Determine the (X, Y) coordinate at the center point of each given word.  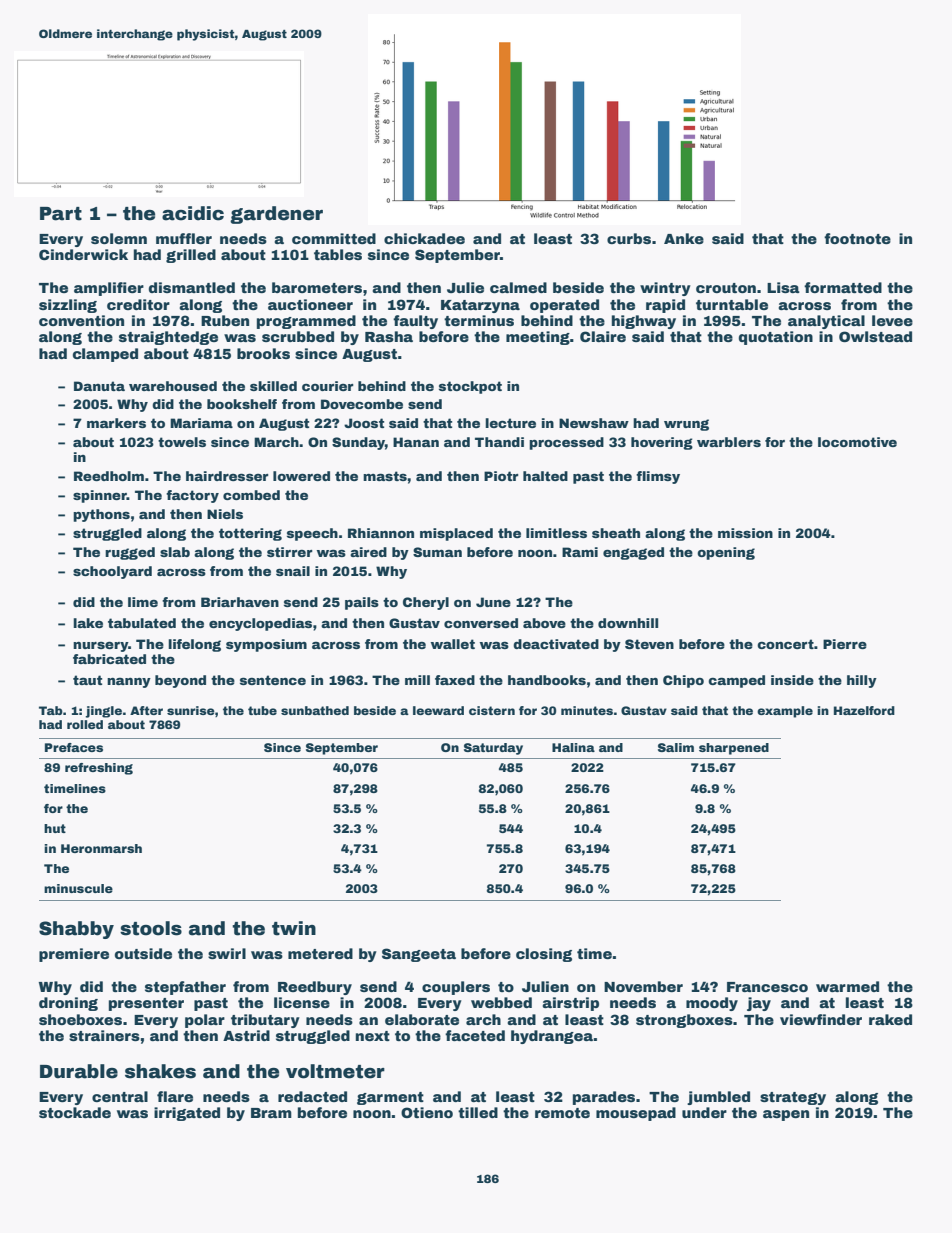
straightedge (168, 338)
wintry (665, 289)
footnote (857, 238)
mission (745, 533)
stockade (75, 1112)
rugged (130, 553)
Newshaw (594, 423)
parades (604, 1098)
